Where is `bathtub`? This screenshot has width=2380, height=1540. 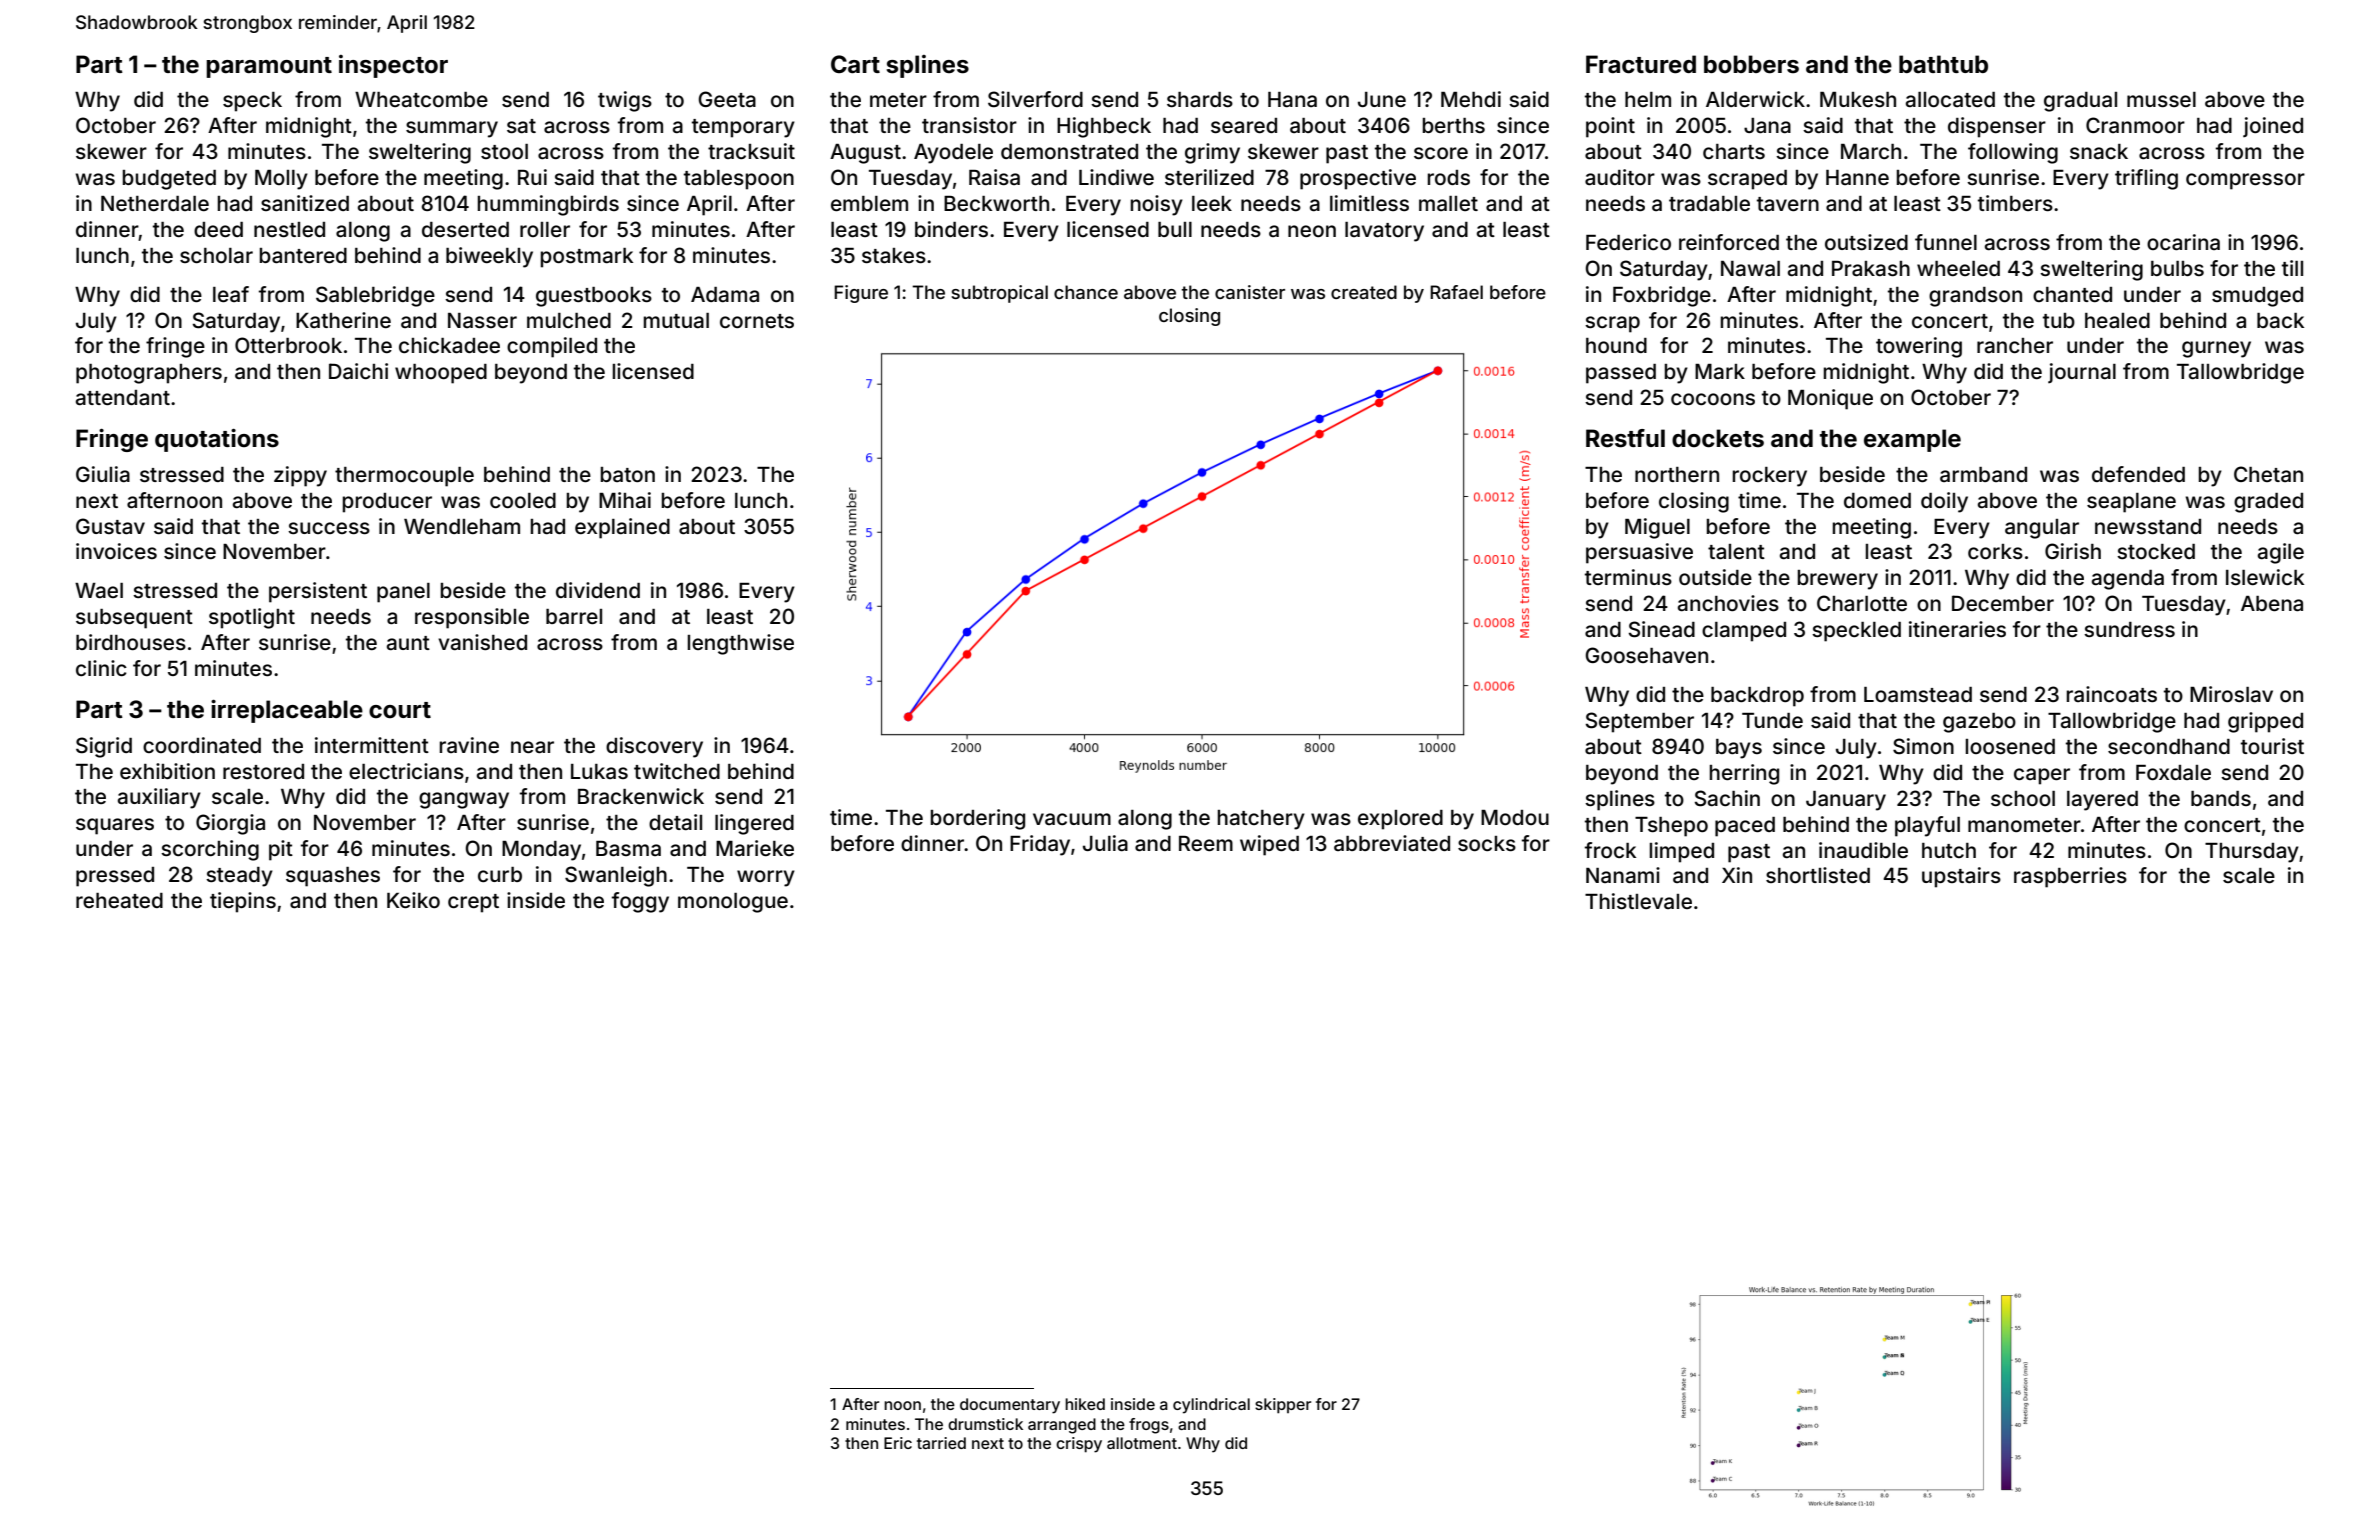
bathtub is located at coordinates (1943, 64).
